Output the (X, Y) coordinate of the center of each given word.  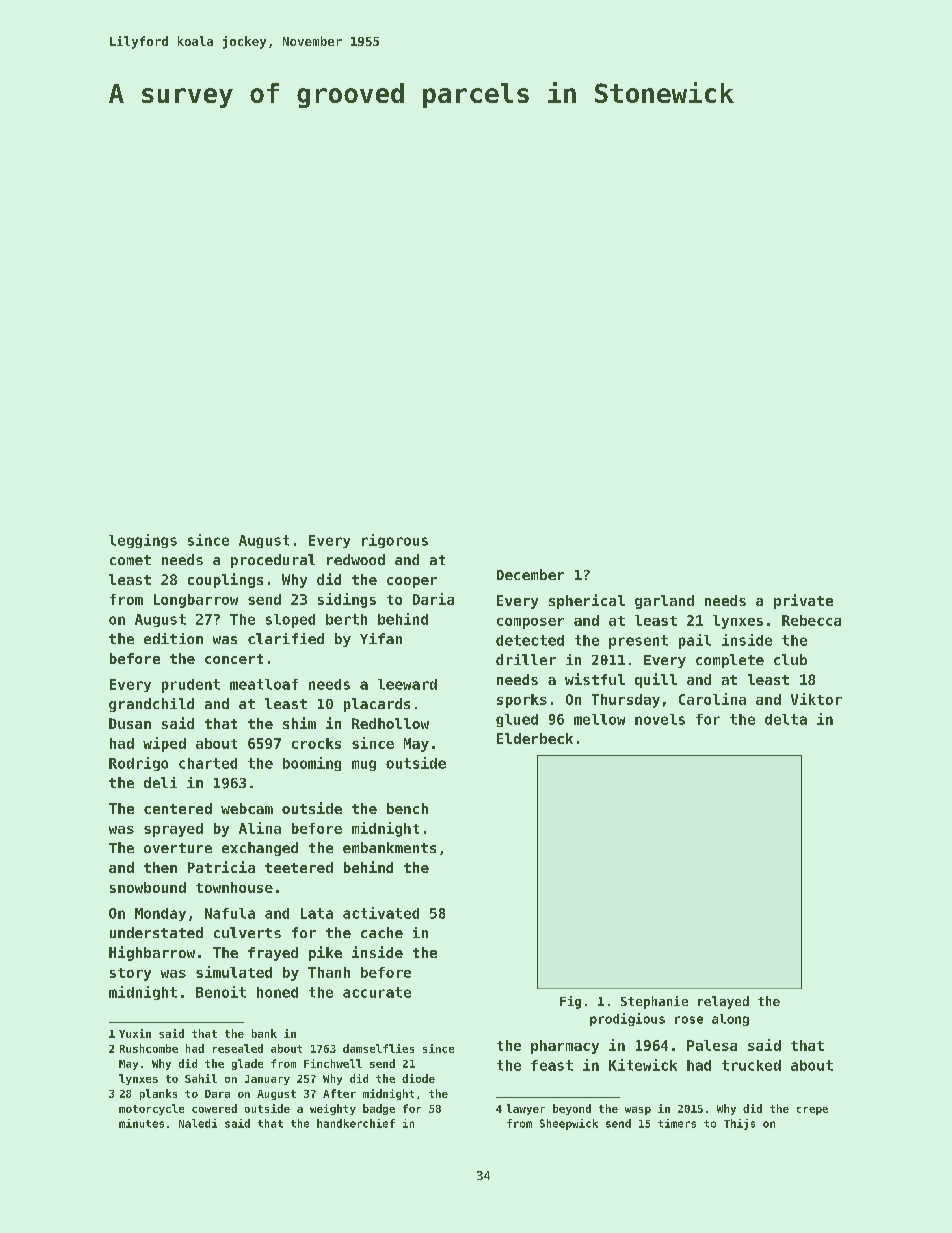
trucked (751, 1065)
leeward (407, 684)
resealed (238, 1048)
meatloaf (264, 684)
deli (160, 782)
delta (786, 719)
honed (277, 992)
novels (660, 719)
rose (689, 1020)
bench (407, 808)
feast (552, 1065)
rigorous (395, 541)
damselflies (378, 1048)
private (803, 601)
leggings (143, 541)
